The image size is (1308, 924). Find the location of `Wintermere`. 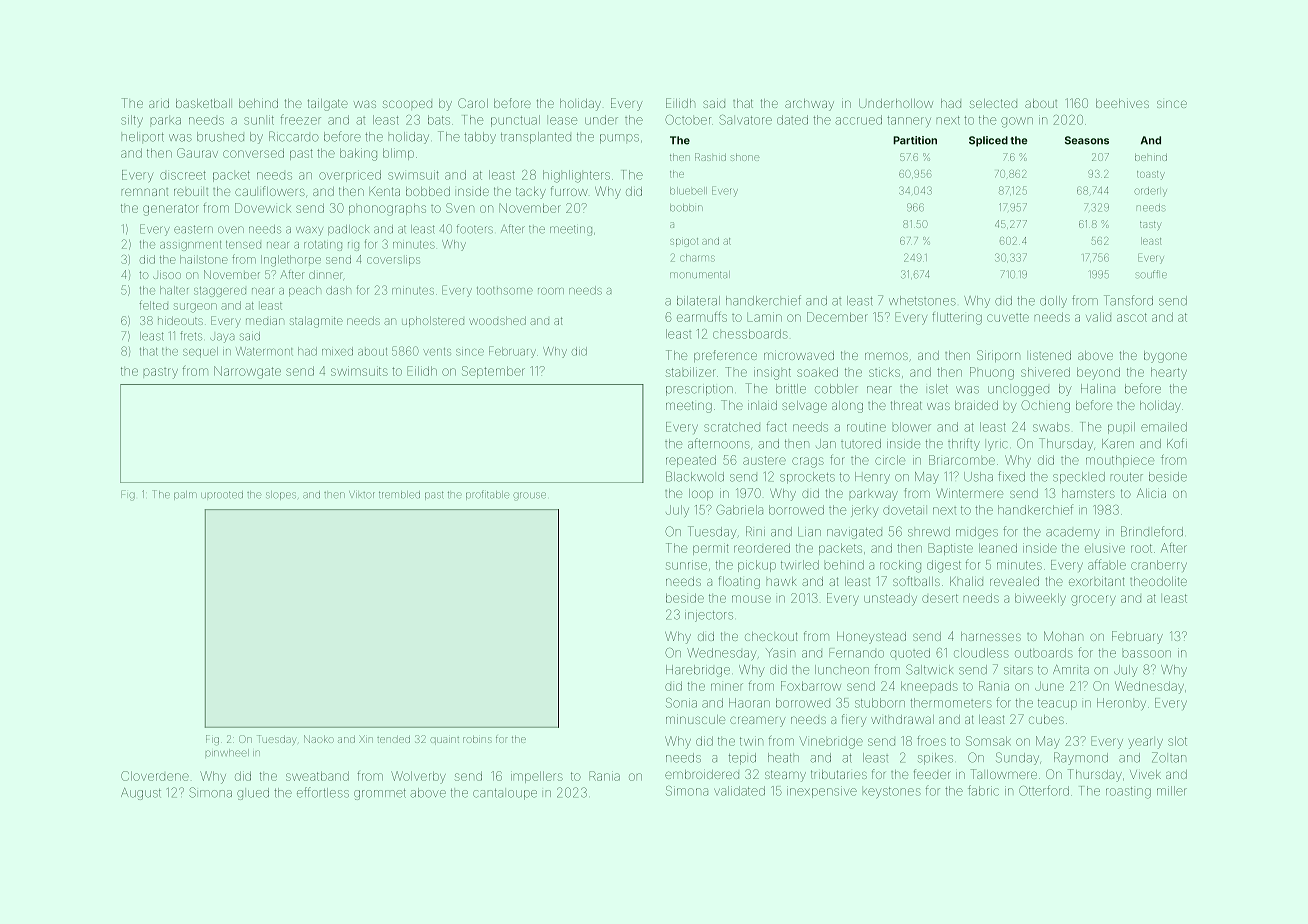

Wintermere is located at coordinates (969, 493).
